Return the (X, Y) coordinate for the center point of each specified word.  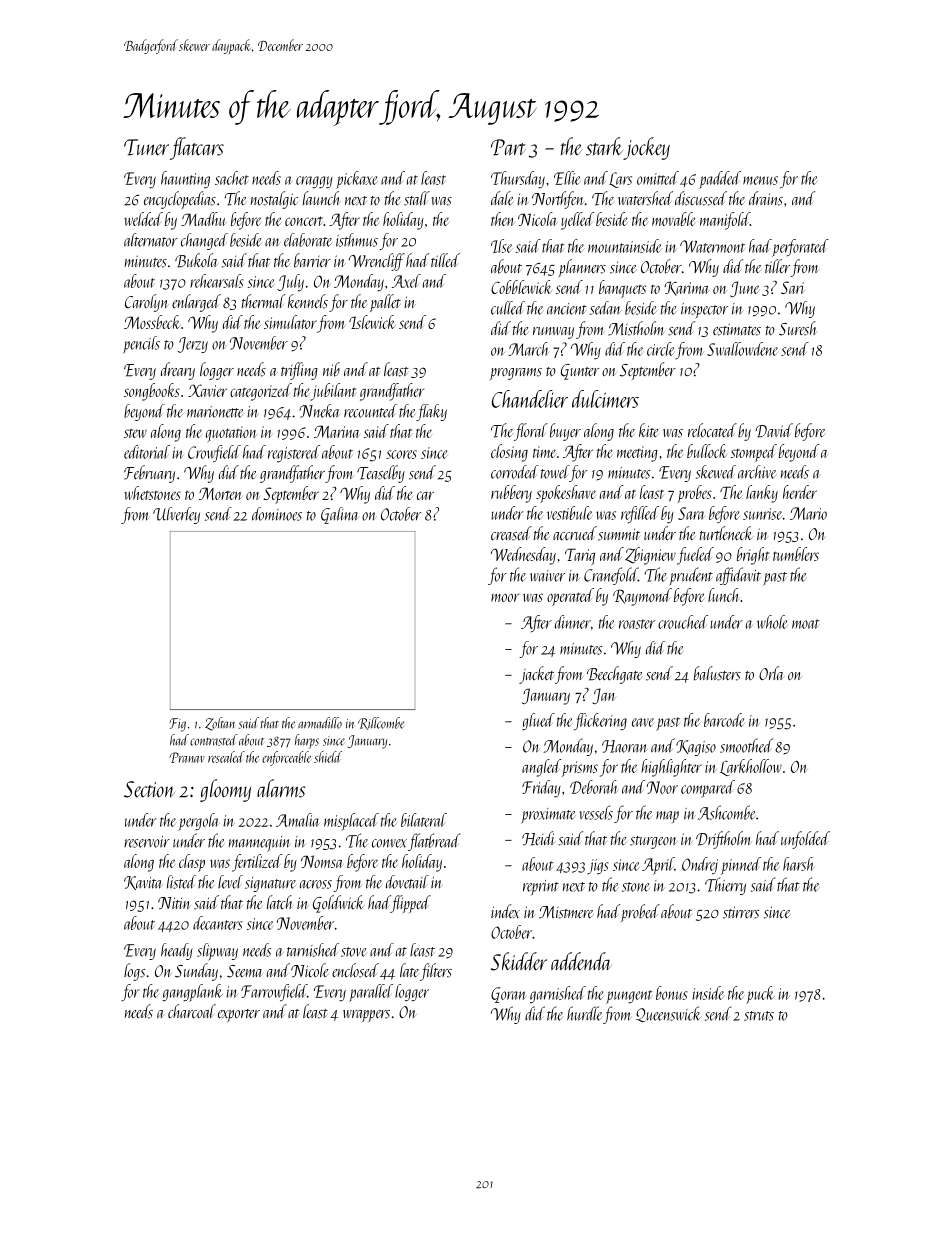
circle (660, 349)
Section (149, 789)
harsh (798, 864)
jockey (646, 148)
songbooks (152, 392)
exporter (239, 1015)
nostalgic (275, 200)
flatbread (434, 842)
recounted (370, 411)
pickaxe (357, 180)
